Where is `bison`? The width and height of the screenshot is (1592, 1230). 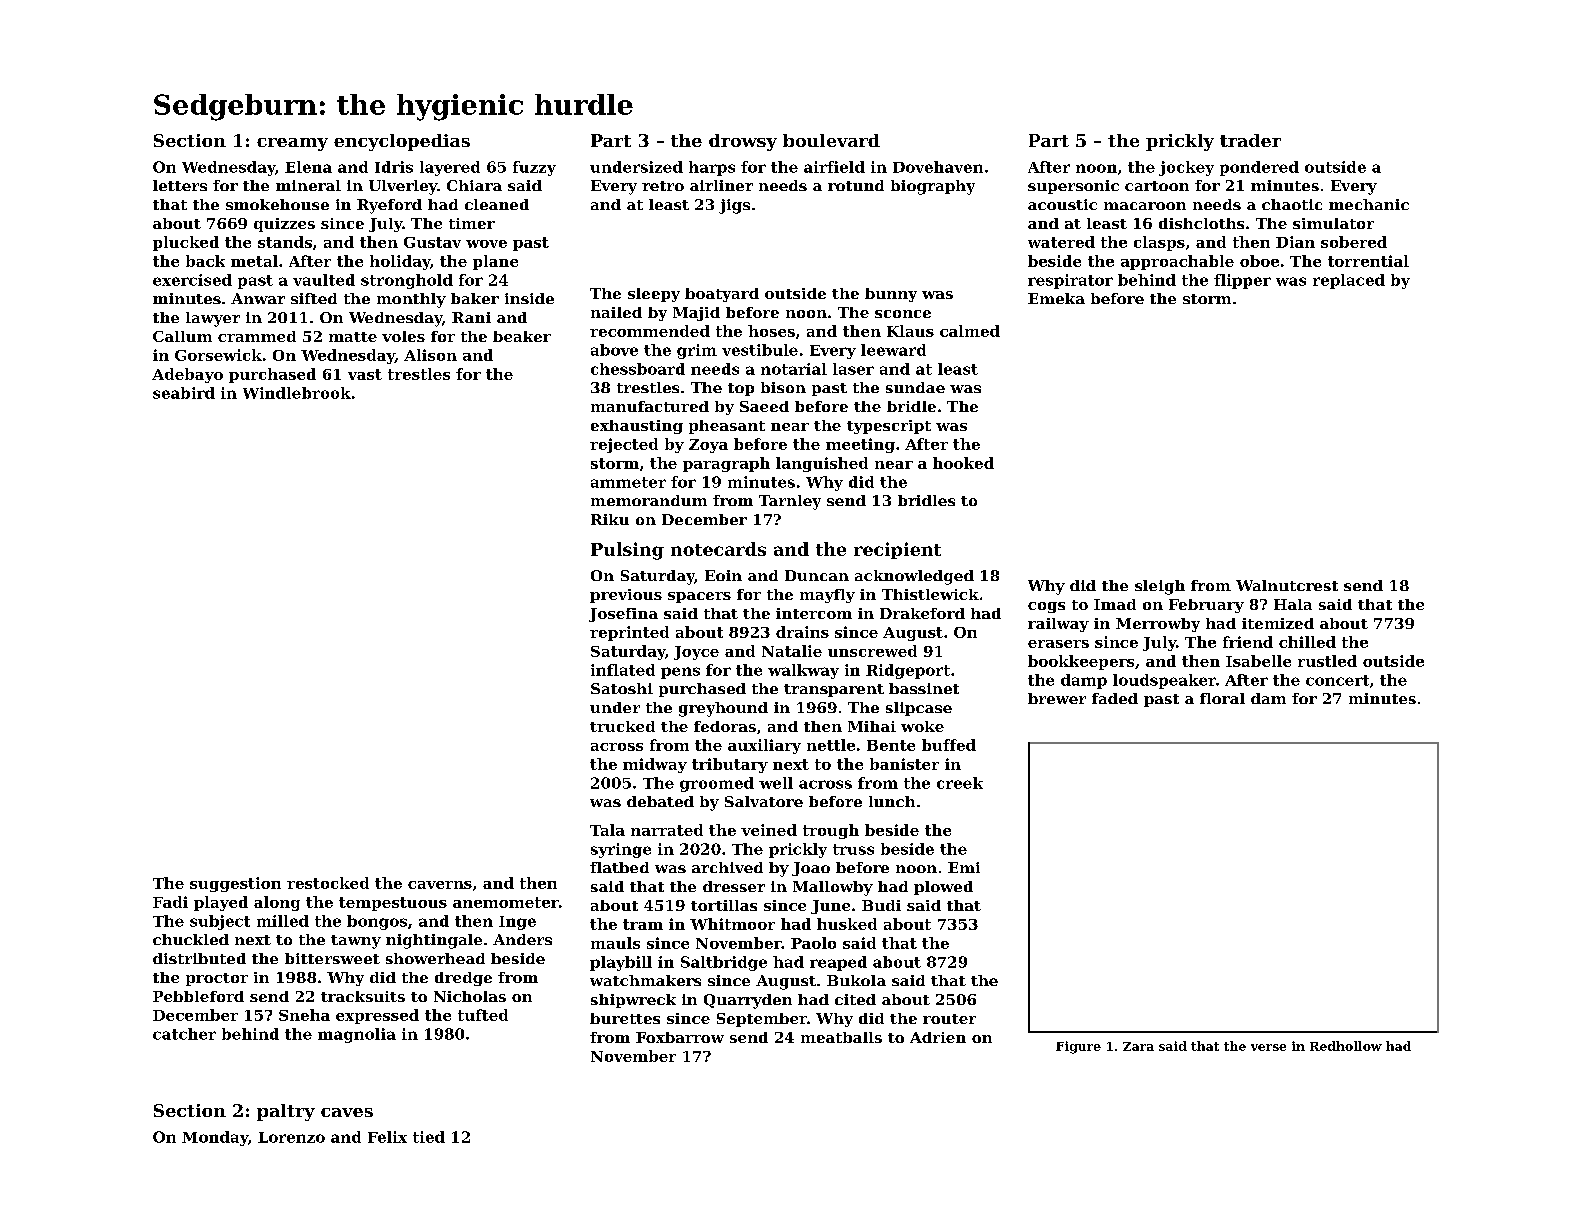 bison is located at coordinates (783, 387).
